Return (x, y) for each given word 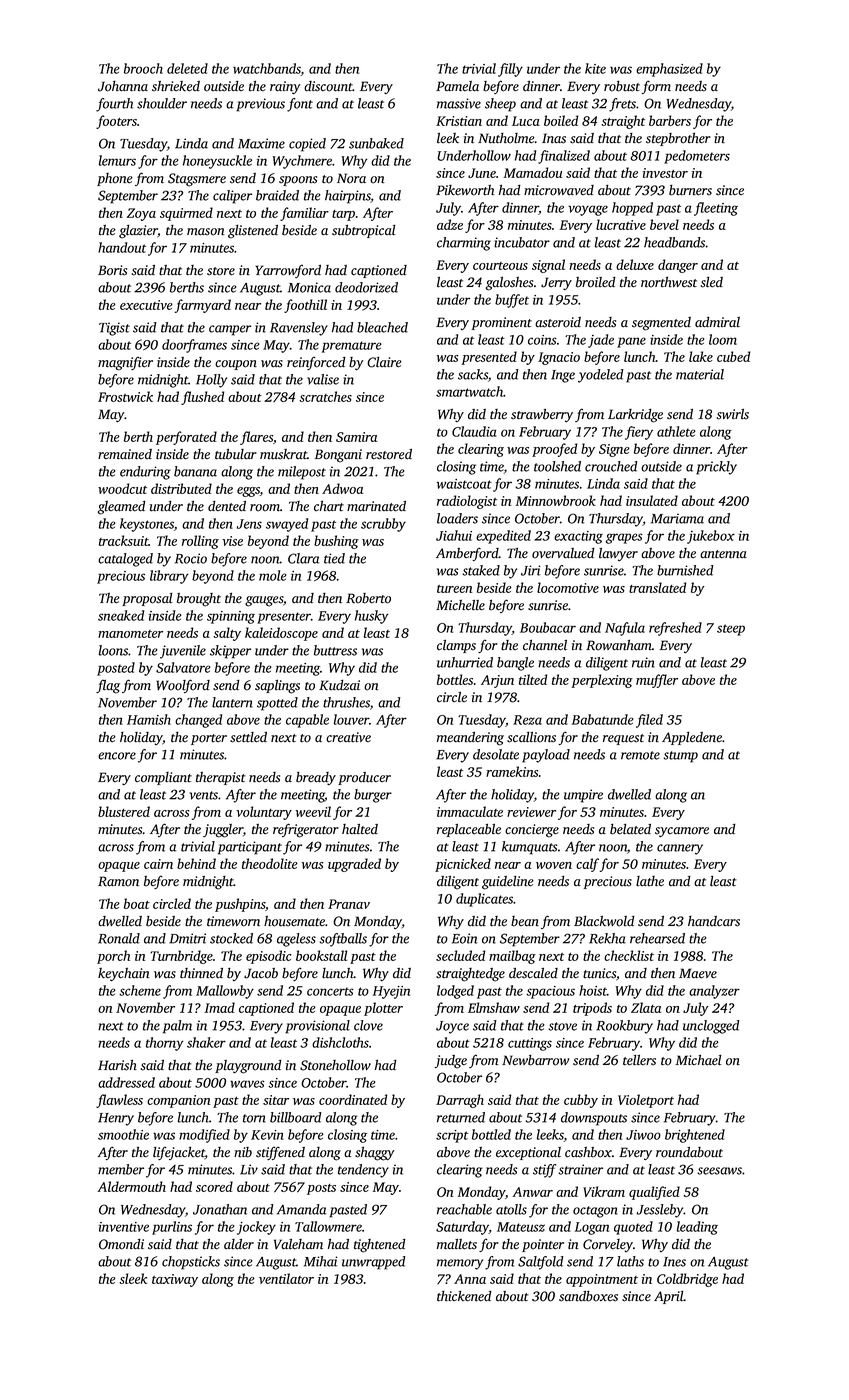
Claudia (474, 431)
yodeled (601, 376)
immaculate (470, 811)
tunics (599, 973)
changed (198, 721)
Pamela (457, 86)
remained (125, 454)
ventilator (286, 1278)
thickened (464, 1296)
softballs (343, 940)
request (623, 739)
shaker (206, 1042)
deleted (187, 68)
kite (595, 68)
